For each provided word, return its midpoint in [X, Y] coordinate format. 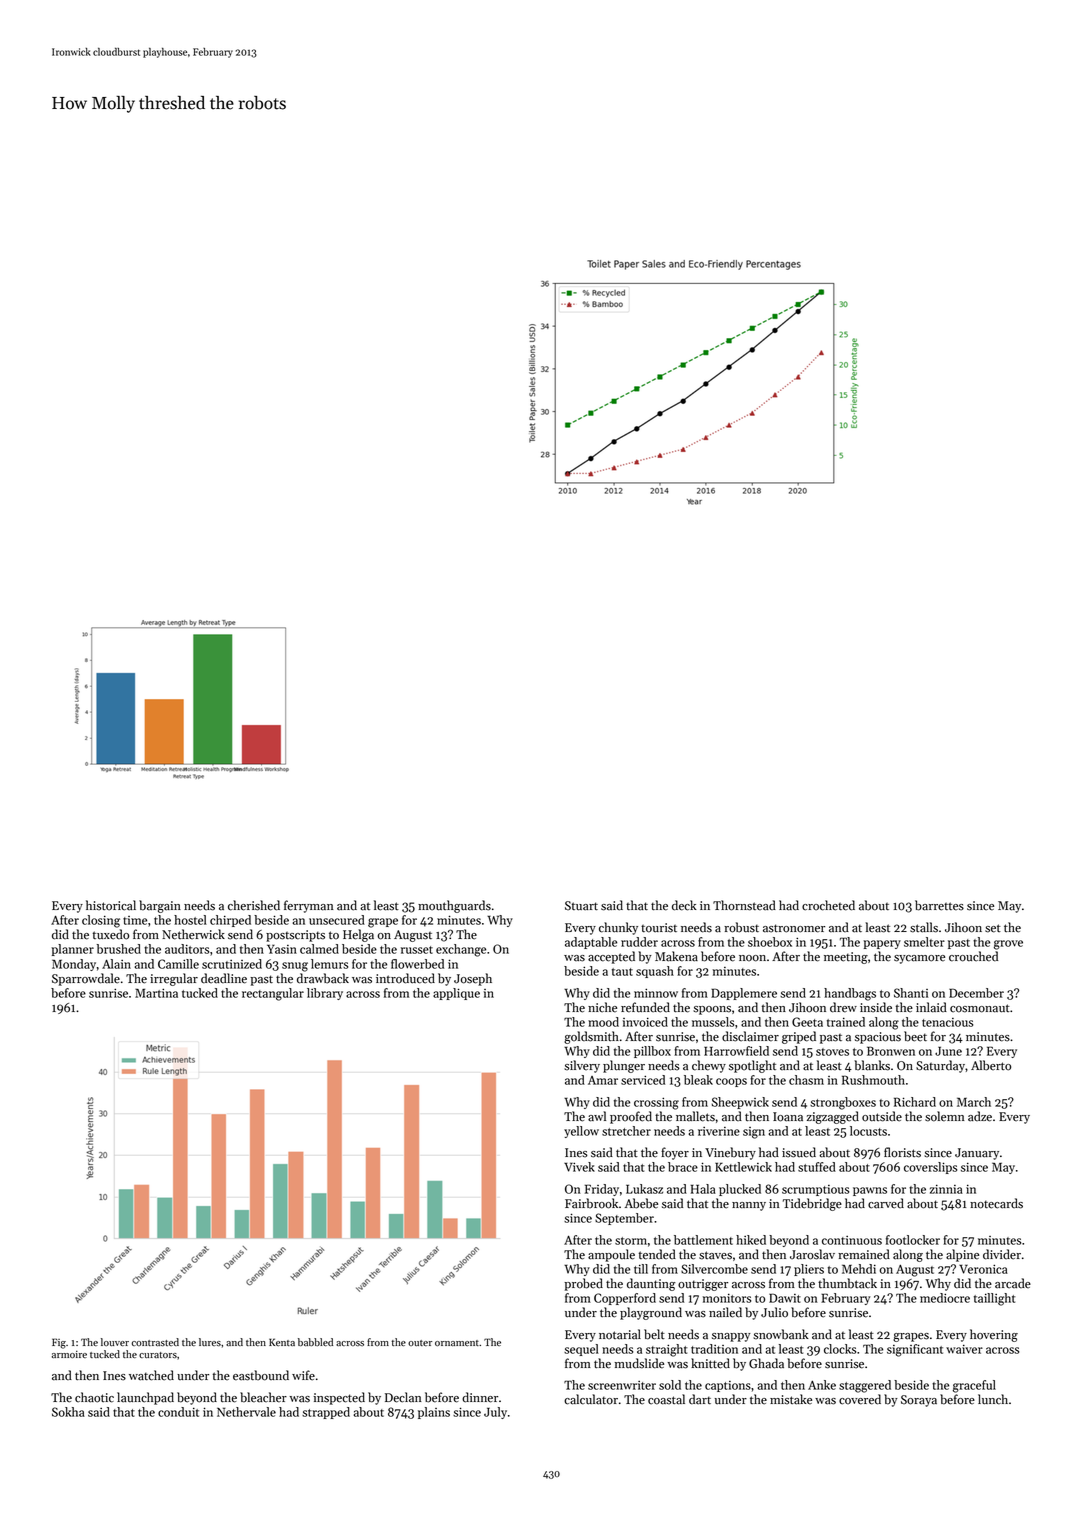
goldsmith [591, 1037]
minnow [656, 993]
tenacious [947, 1022]
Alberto [991, 1065]
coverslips [930, 1168]
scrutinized [232, 964]
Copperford [625, 1299]
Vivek [579, 1167]
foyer [675, 1153]
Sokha [68, 1412]
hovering [994, 1335]
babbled [315, 1342]
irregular [174, 979]
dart [700, 1399]
